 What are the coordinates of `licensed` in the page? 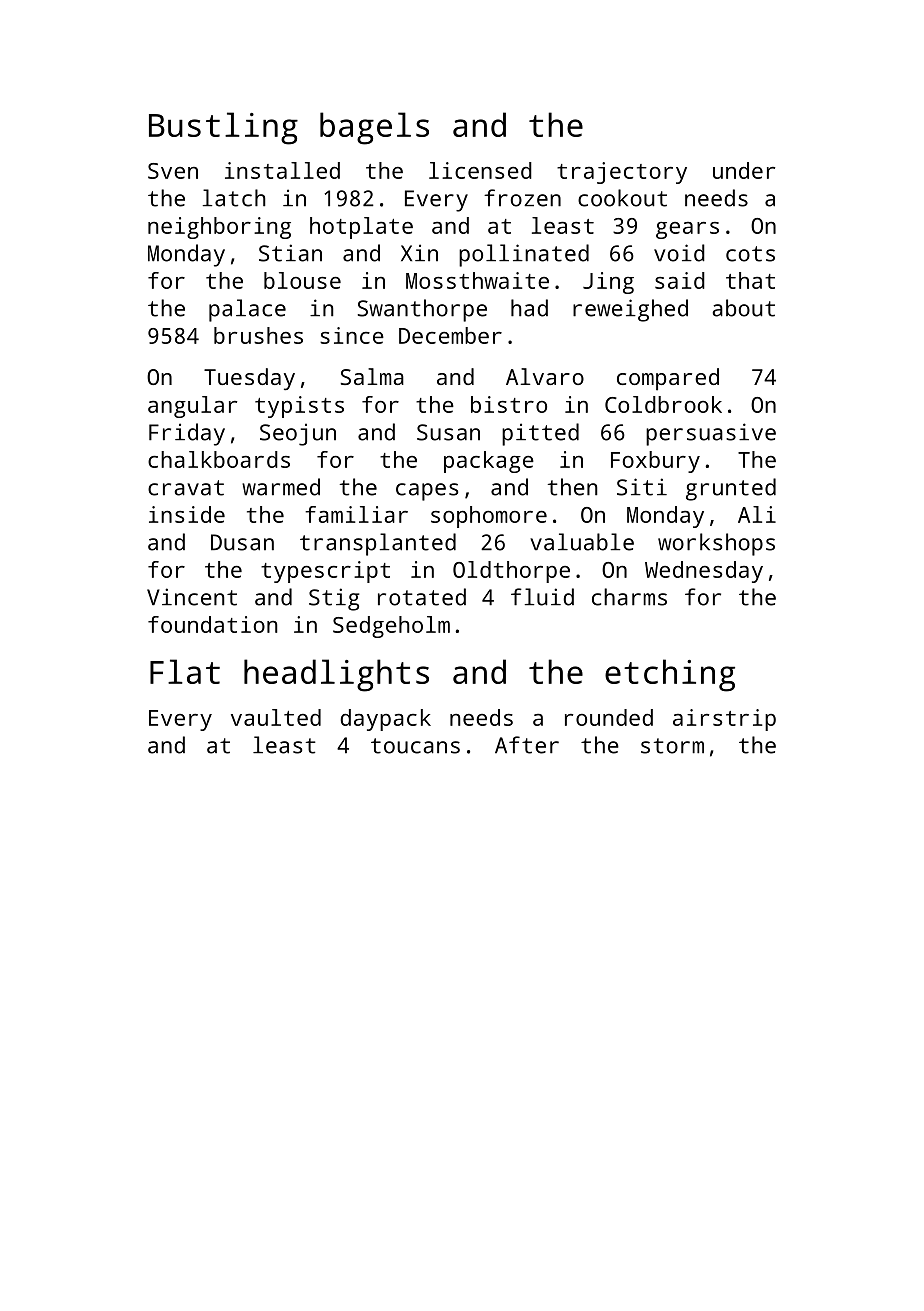 It's located at (480, 170).
